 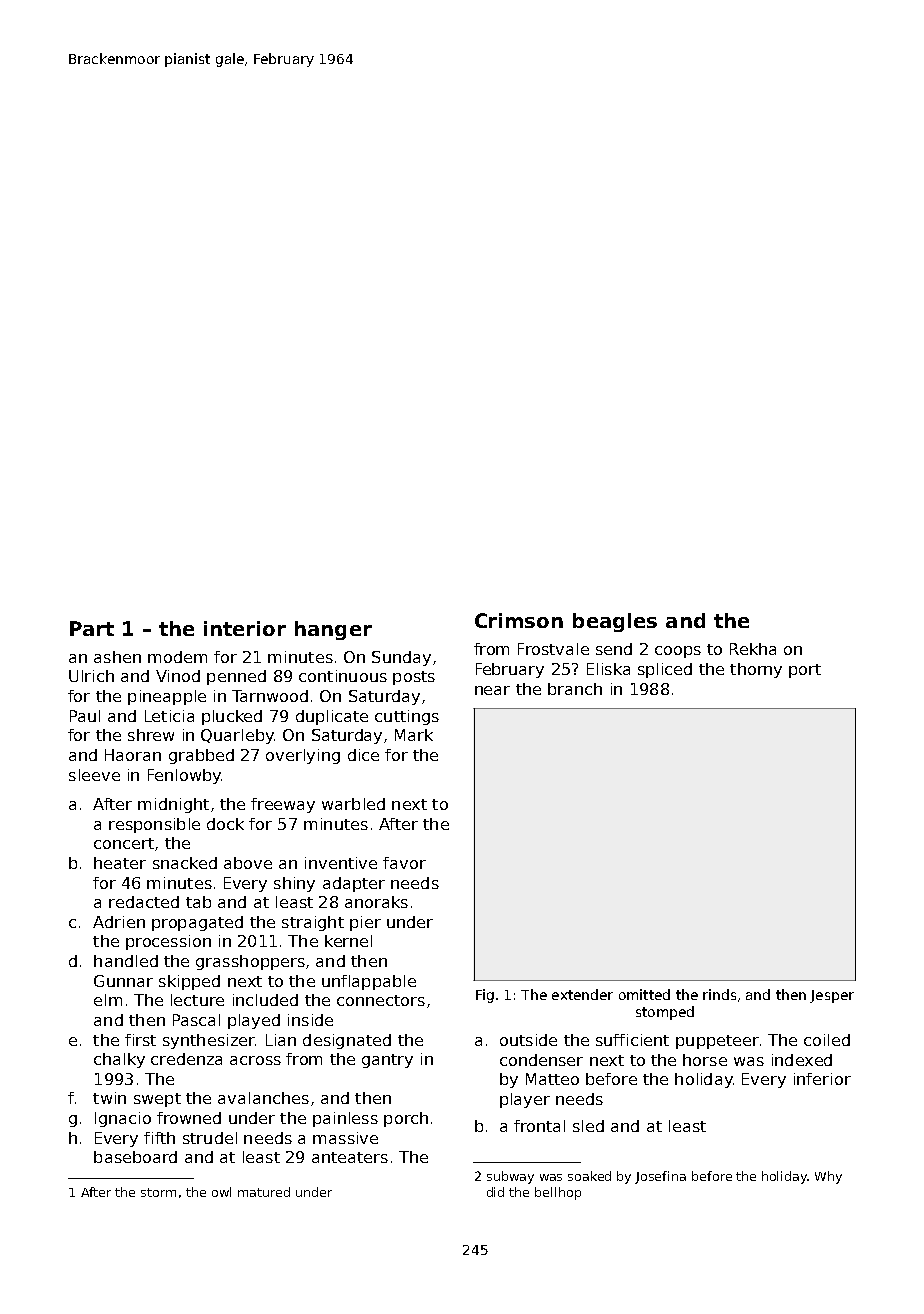 What do you see at coordinates (353, 804) in the document?
I see `warbled` at bounding box center [353, 804].
